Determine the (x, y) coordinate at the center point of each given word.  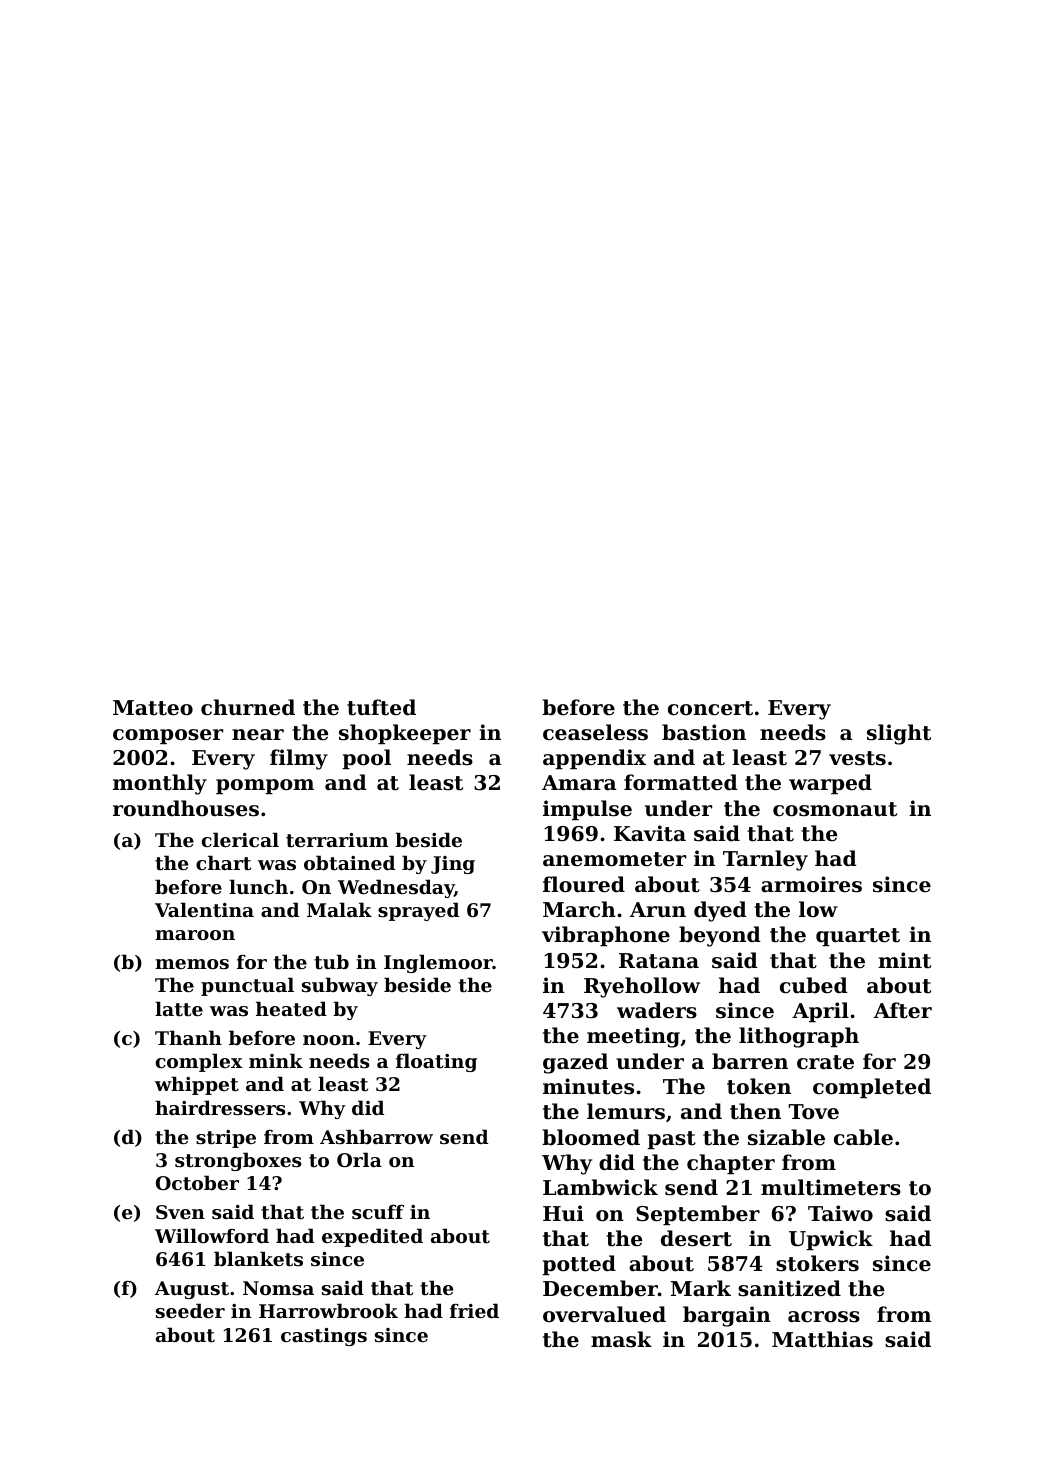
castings (324, 1337)
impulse (587, 810)
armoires (811, 884)
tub (331, 962)
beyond (720, 936)
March (579, 909)
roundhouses (186, 808)
